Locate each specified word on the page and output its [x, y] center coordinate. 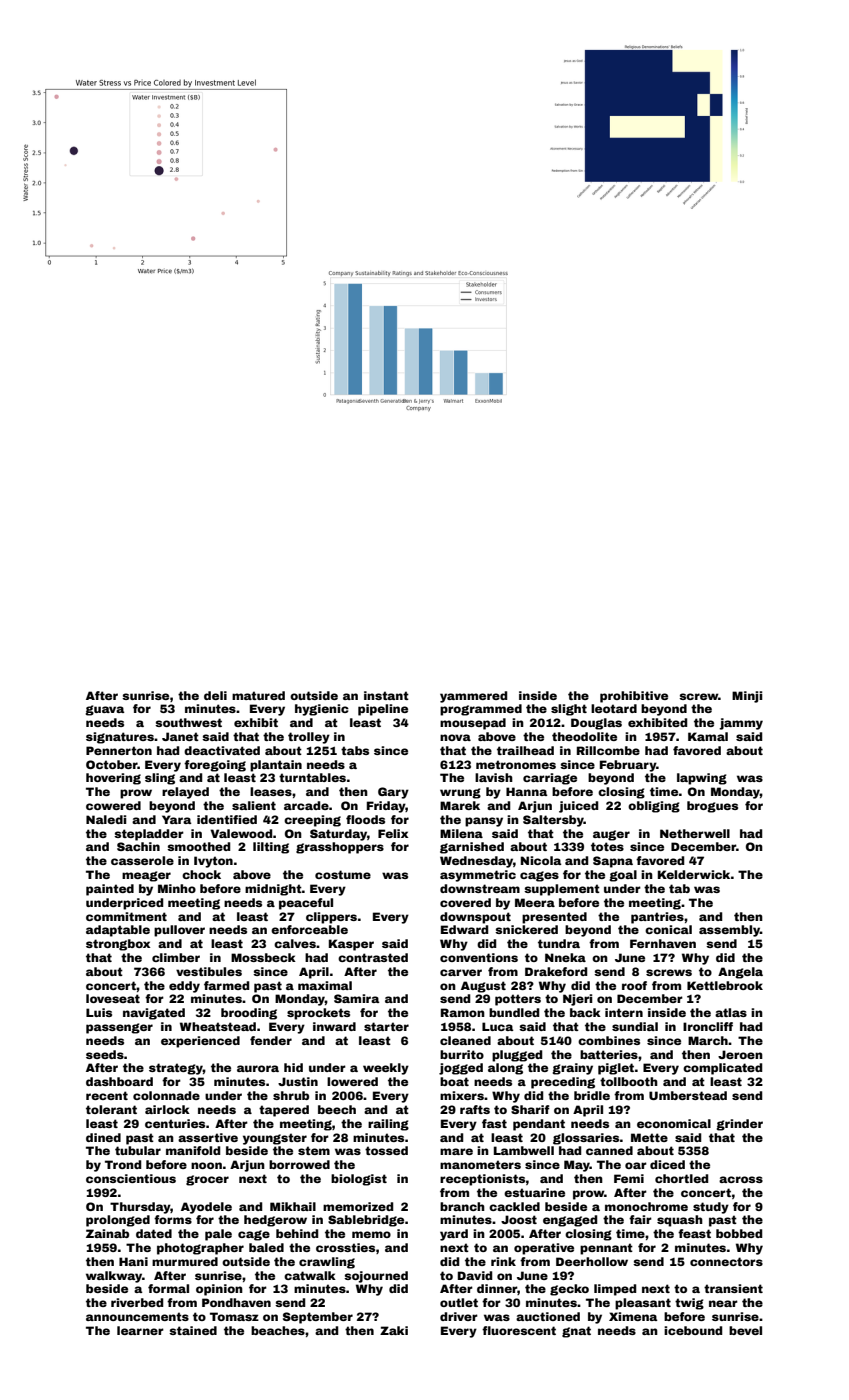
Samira [356, 998]
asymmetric [478, 876]
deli [215, 695]
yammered [473, 697]
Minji [747, 697]
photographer [200, 1249]
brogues [712, 807]
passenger [119, 1028]
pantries [657, 918]
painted [110, 890]
